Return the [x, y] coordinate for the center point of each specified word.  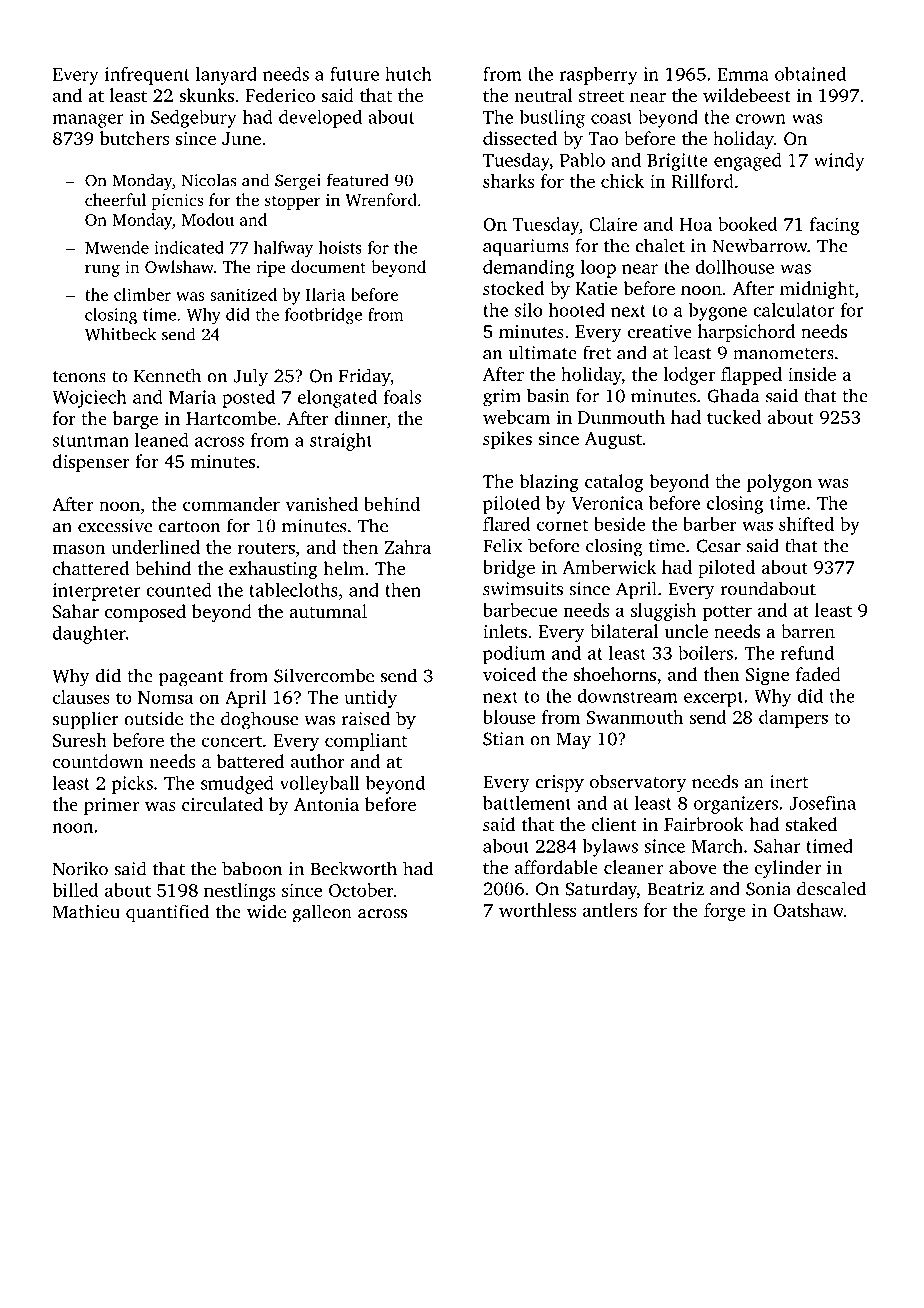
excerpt [713, 699]
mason [78, 549]
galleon [322, 913]
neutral [543, 95]
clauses [81, 697]
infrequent [147, 76]
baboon [252, 868]
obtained [810, 74]
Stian [503, 739]
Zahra [408, 547]
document [328, 266]
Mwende [117, 247]
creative [659, 331]
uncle [686, 631]
